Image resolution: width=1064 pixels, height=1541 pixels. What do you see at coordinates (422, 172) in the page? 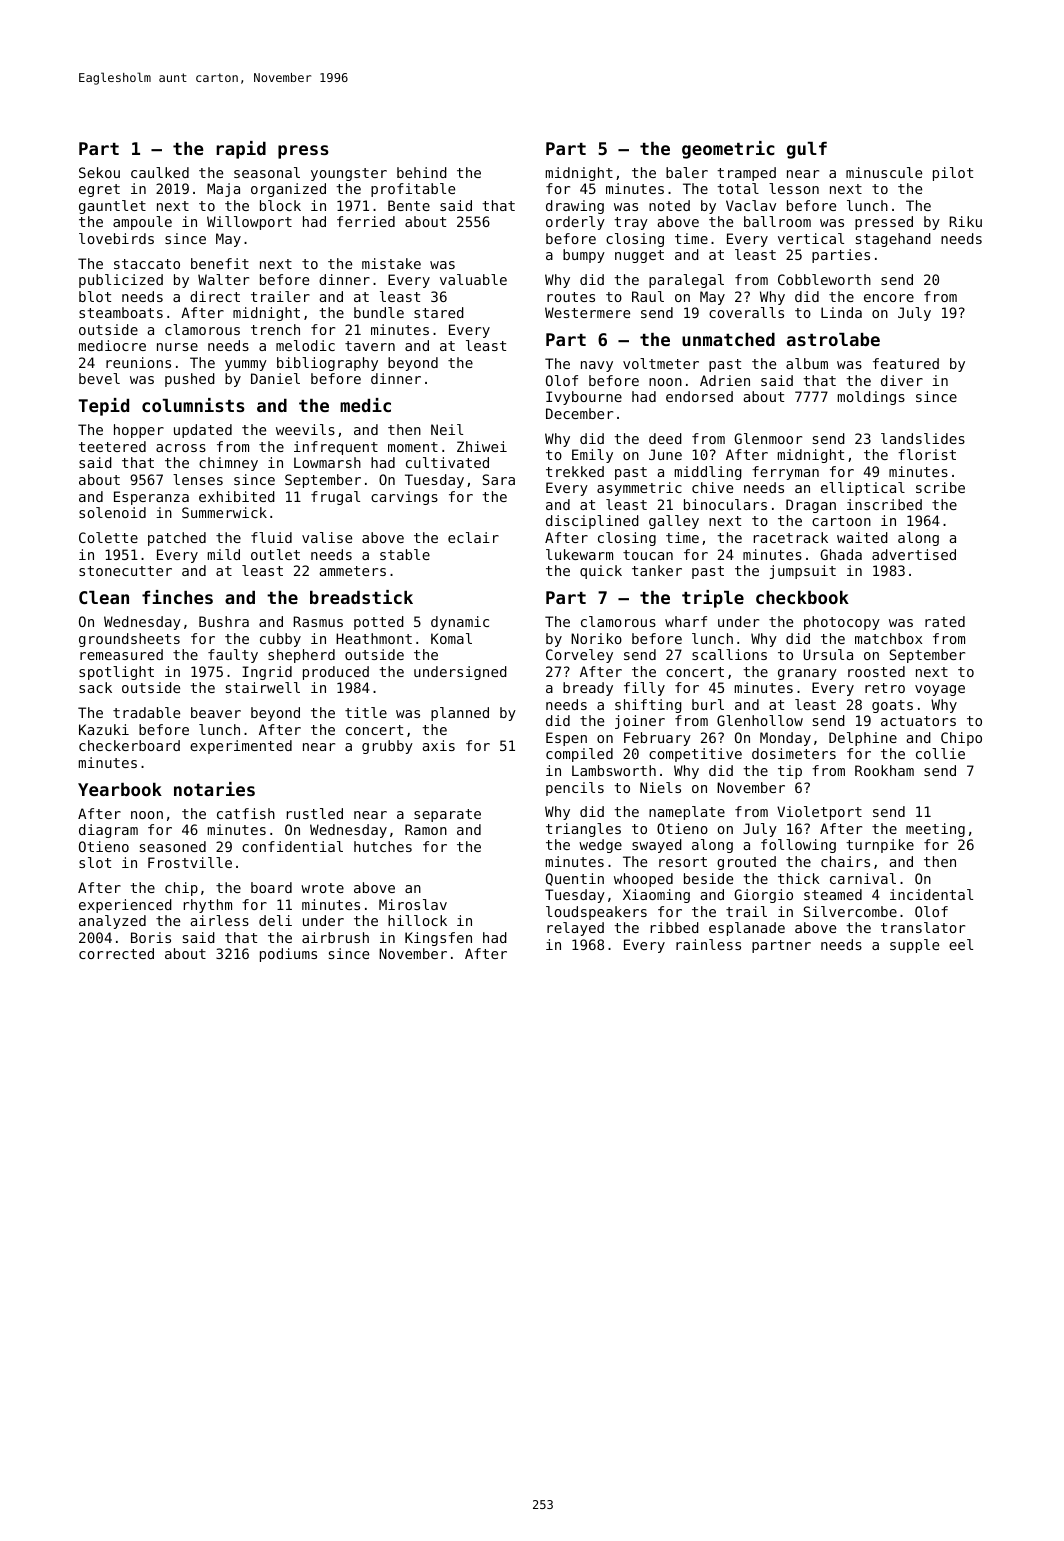
I see `behind` at bounding box center [422, 172].
